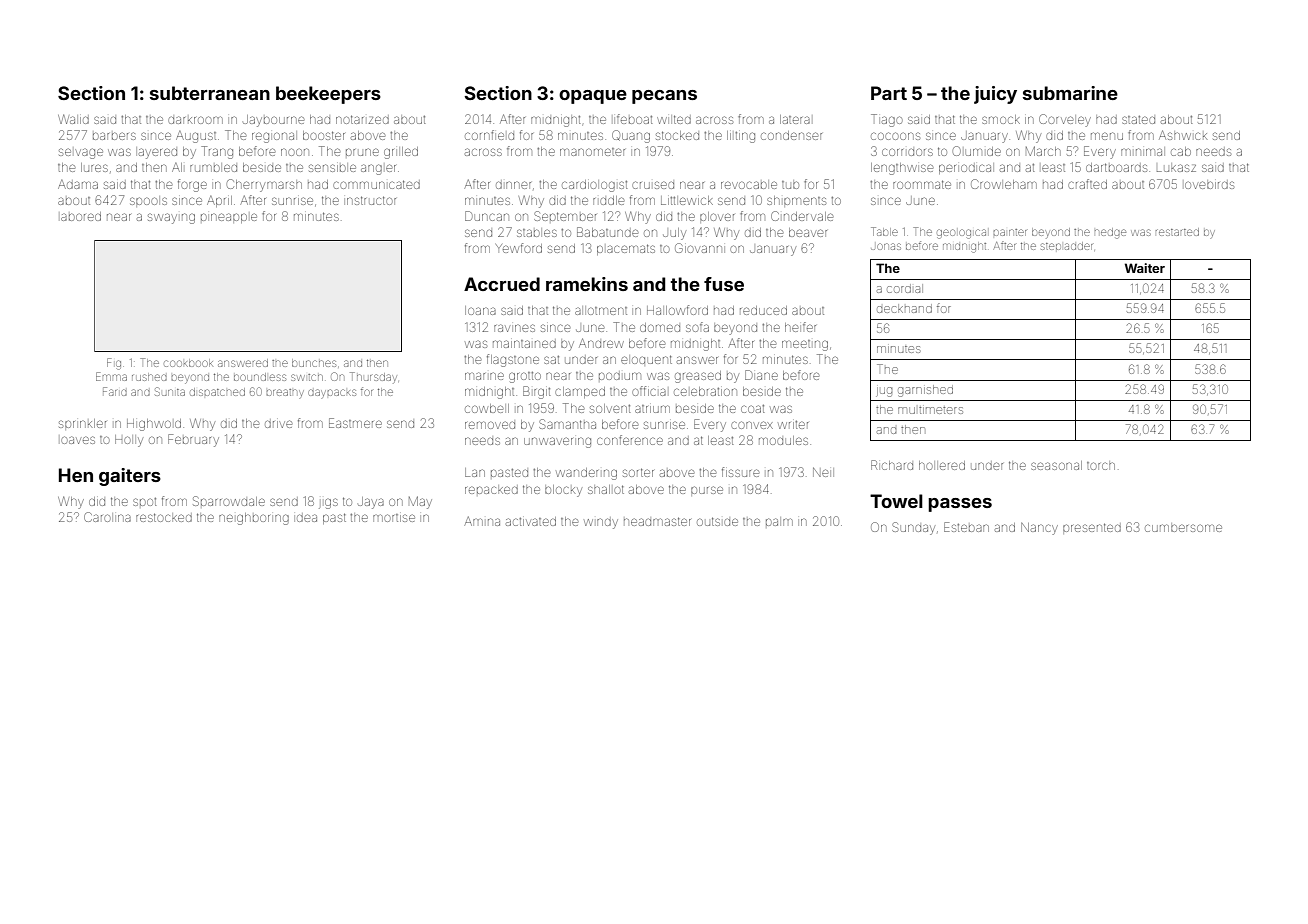 The height and width of the document is (924, 1308). I want to click on Carolina, so click(107, 517).
